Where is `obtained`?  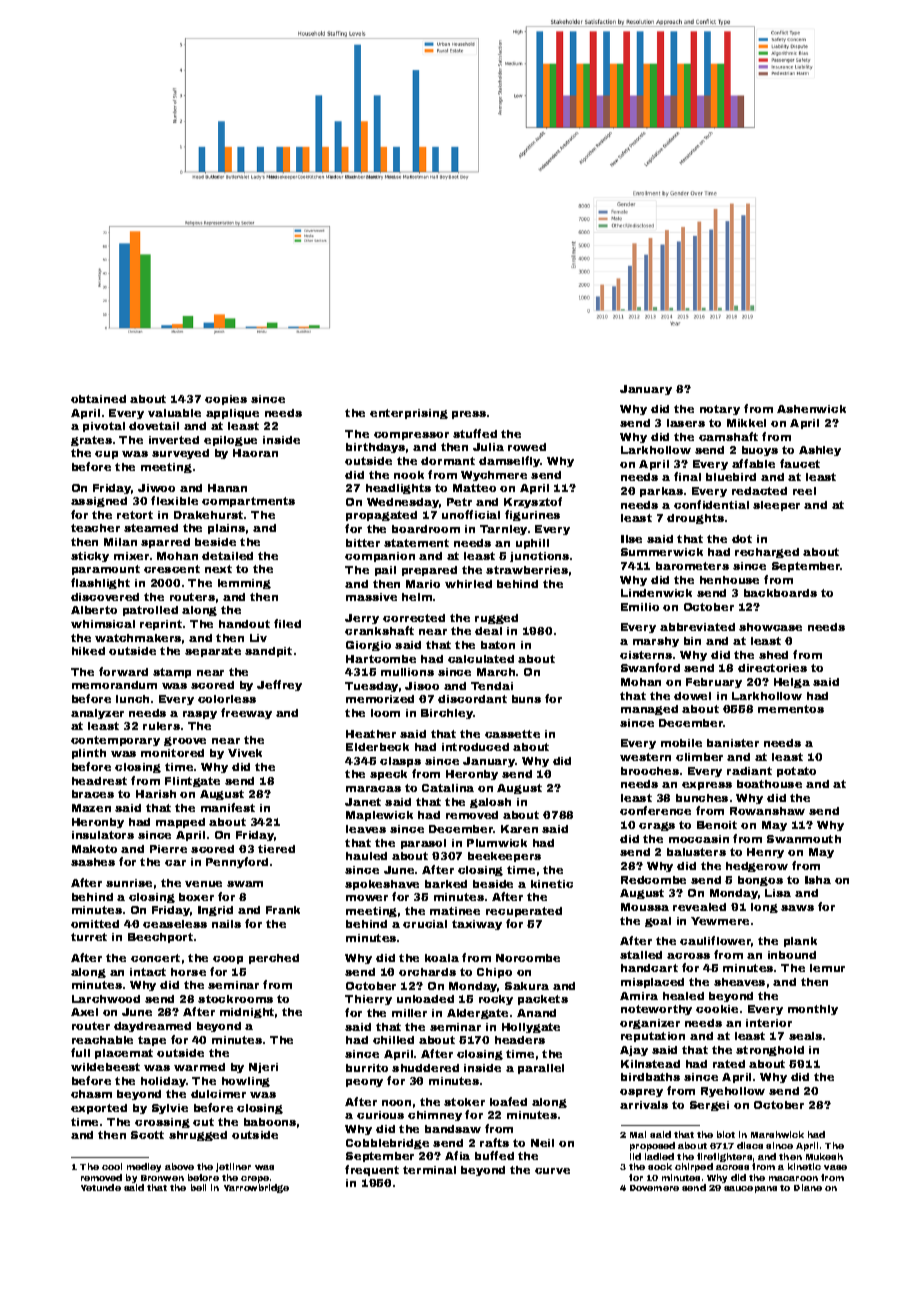
obtained is located at coordinates (98, 399).
